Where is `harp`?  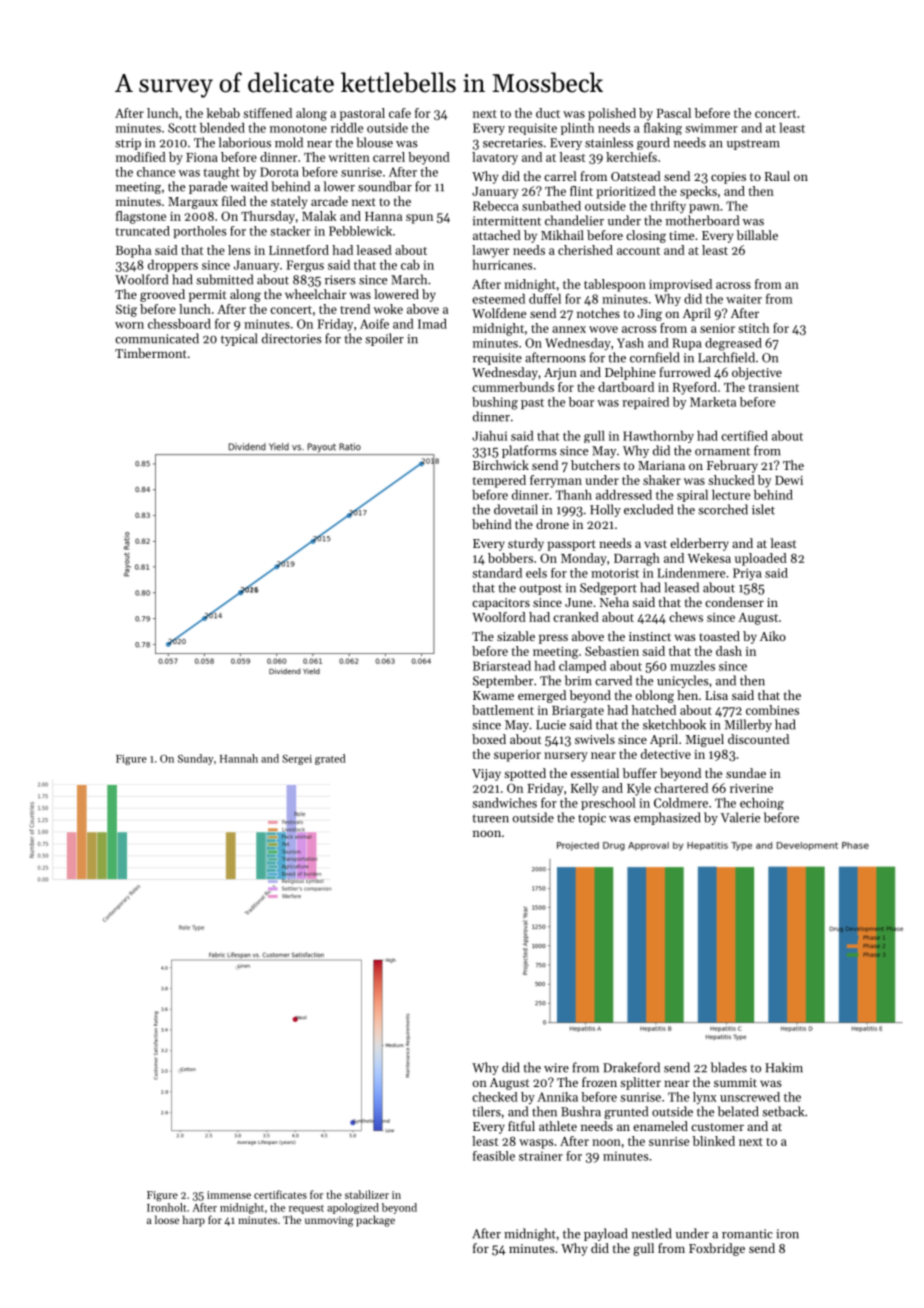
harp is located at coordinates (194, 1221).
